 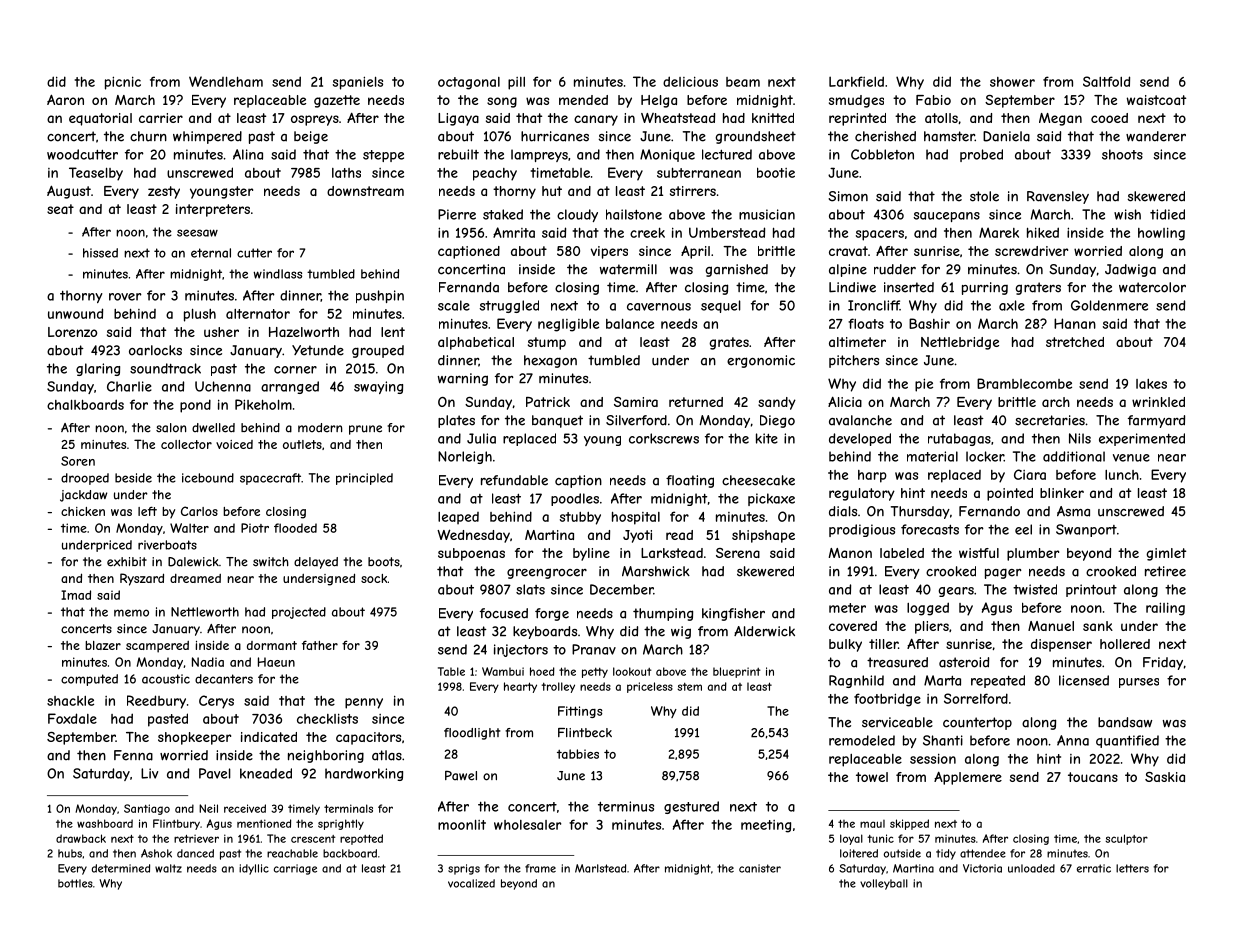 I want to click on scale, so click(x=454, y=305).
